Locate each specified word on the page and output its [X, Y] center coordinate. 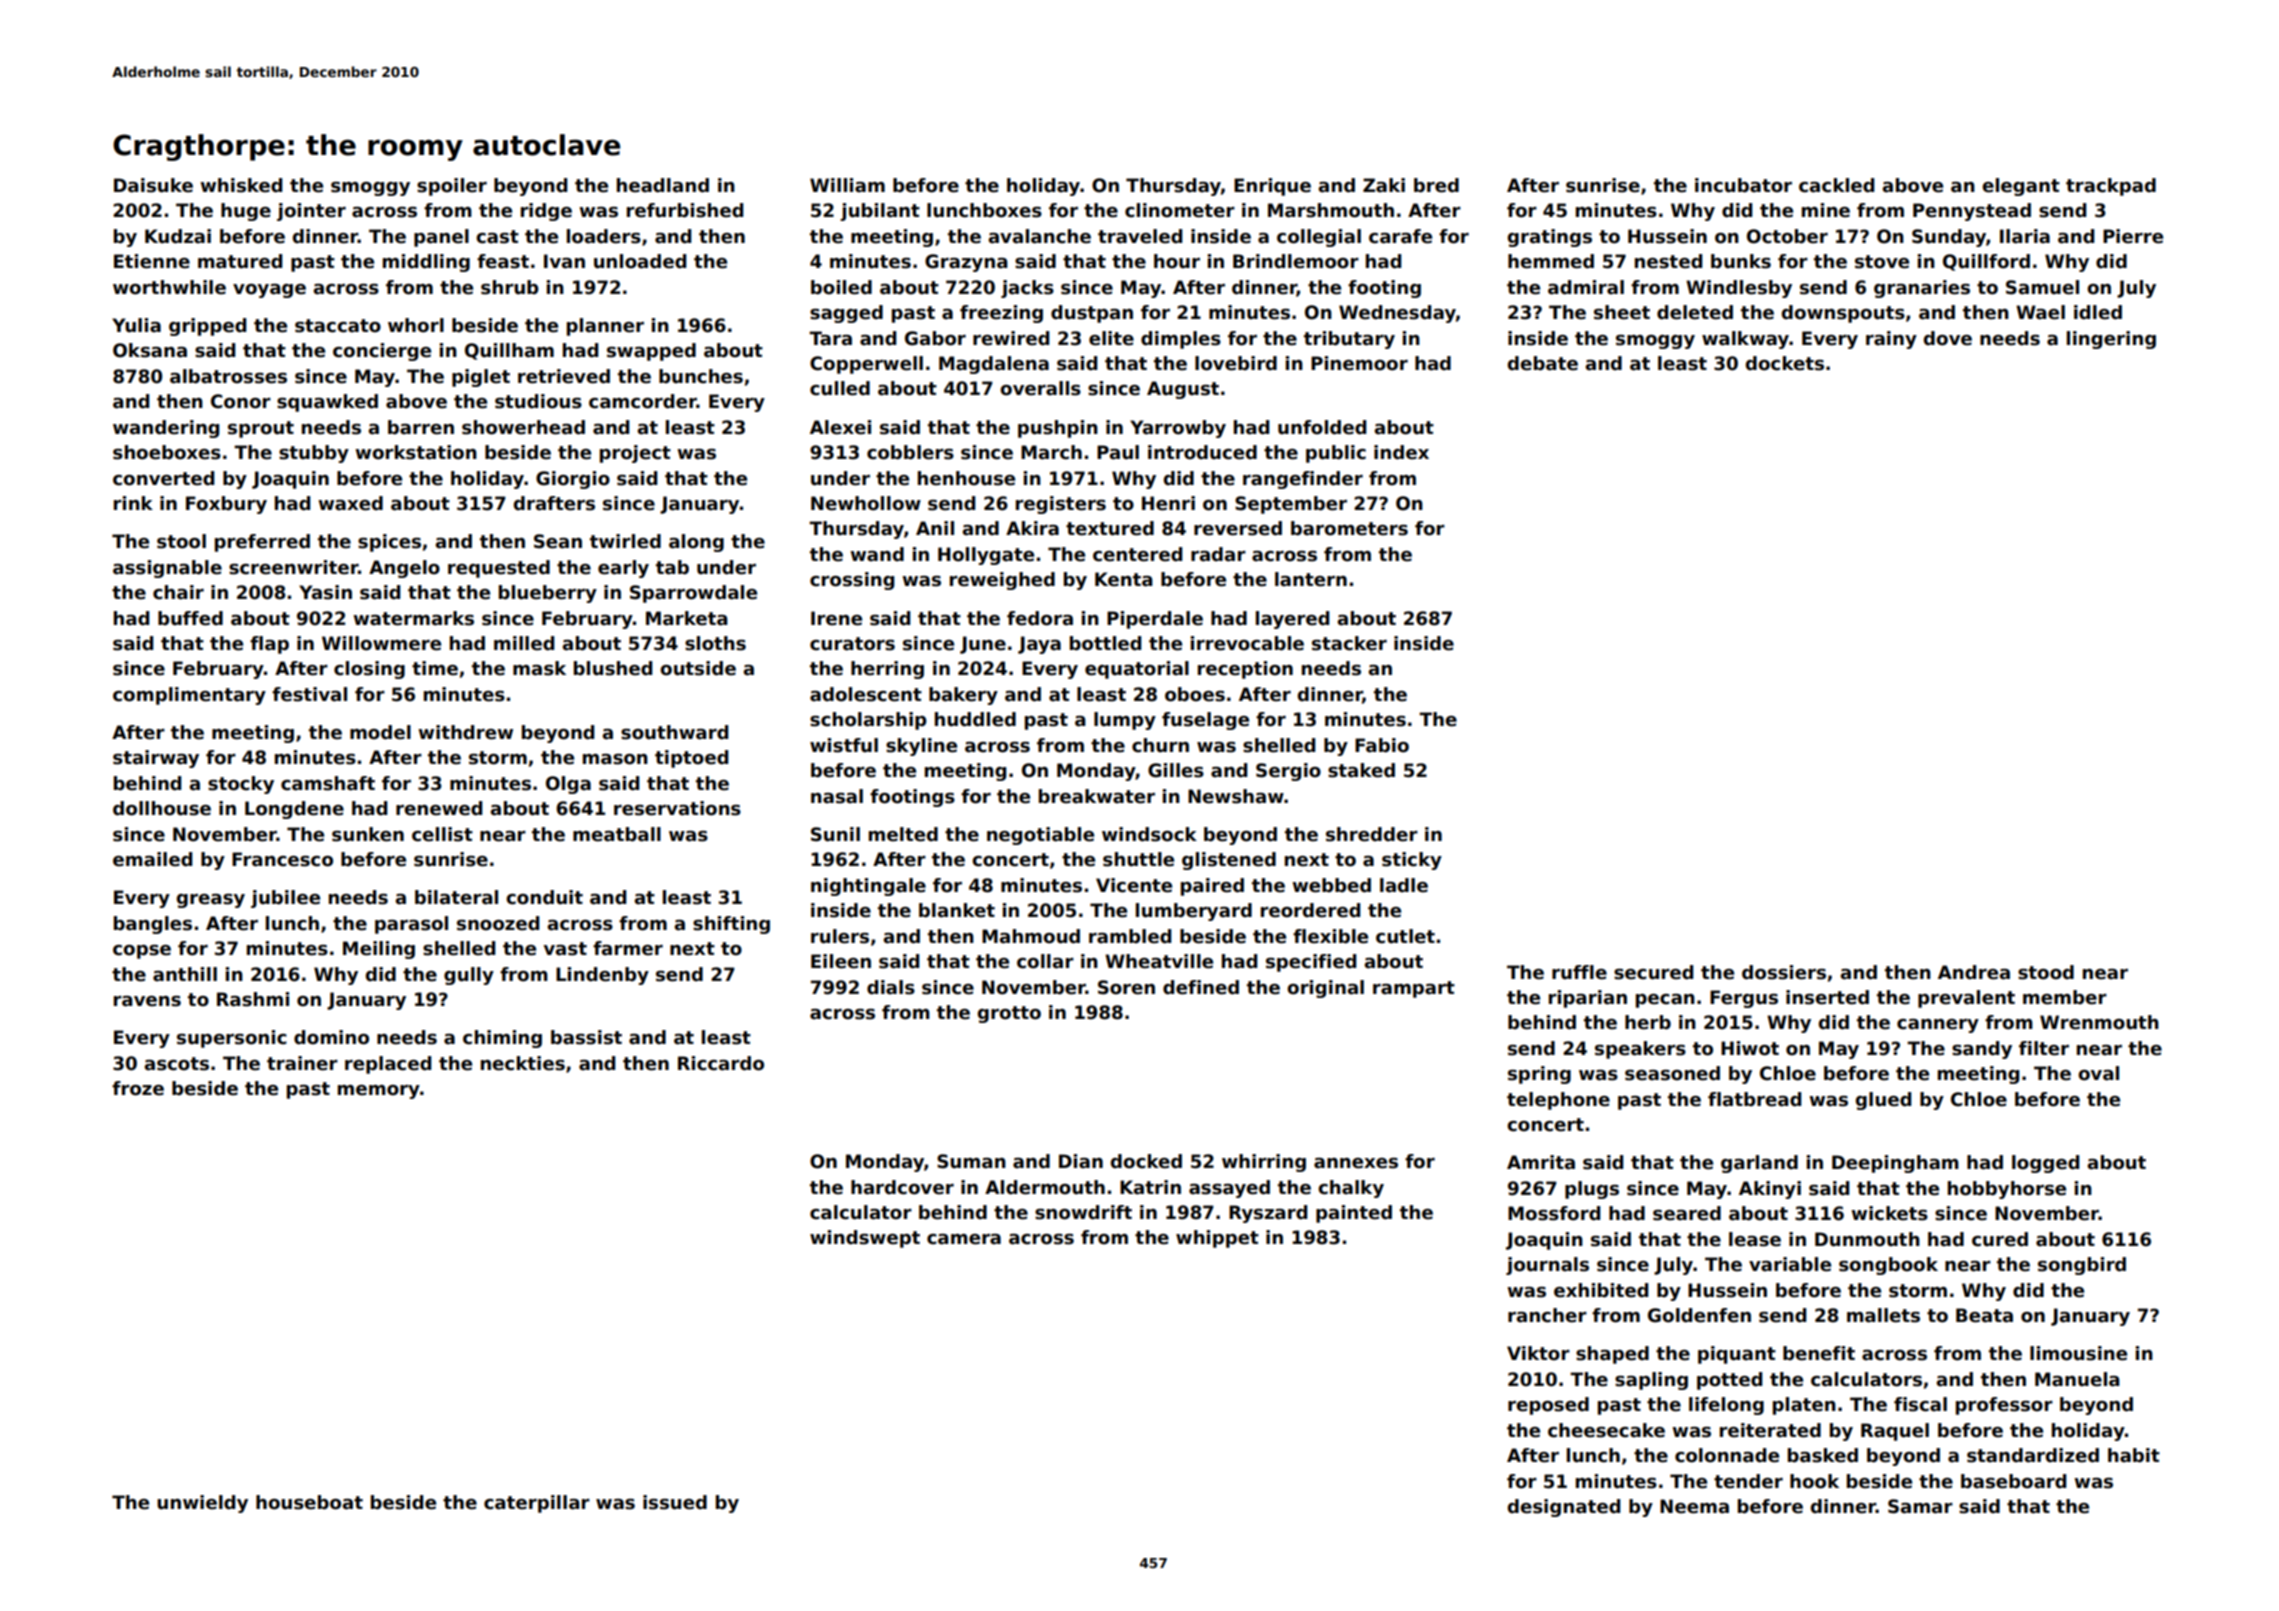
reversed [1238, 528]
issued [675, 1502]
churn [1160, 745]
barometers [1349, 528]
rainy [1891, 340]
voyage [269, 291]
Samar [1920, 1506]
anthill [185, 974]
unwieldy [202, 1504]
